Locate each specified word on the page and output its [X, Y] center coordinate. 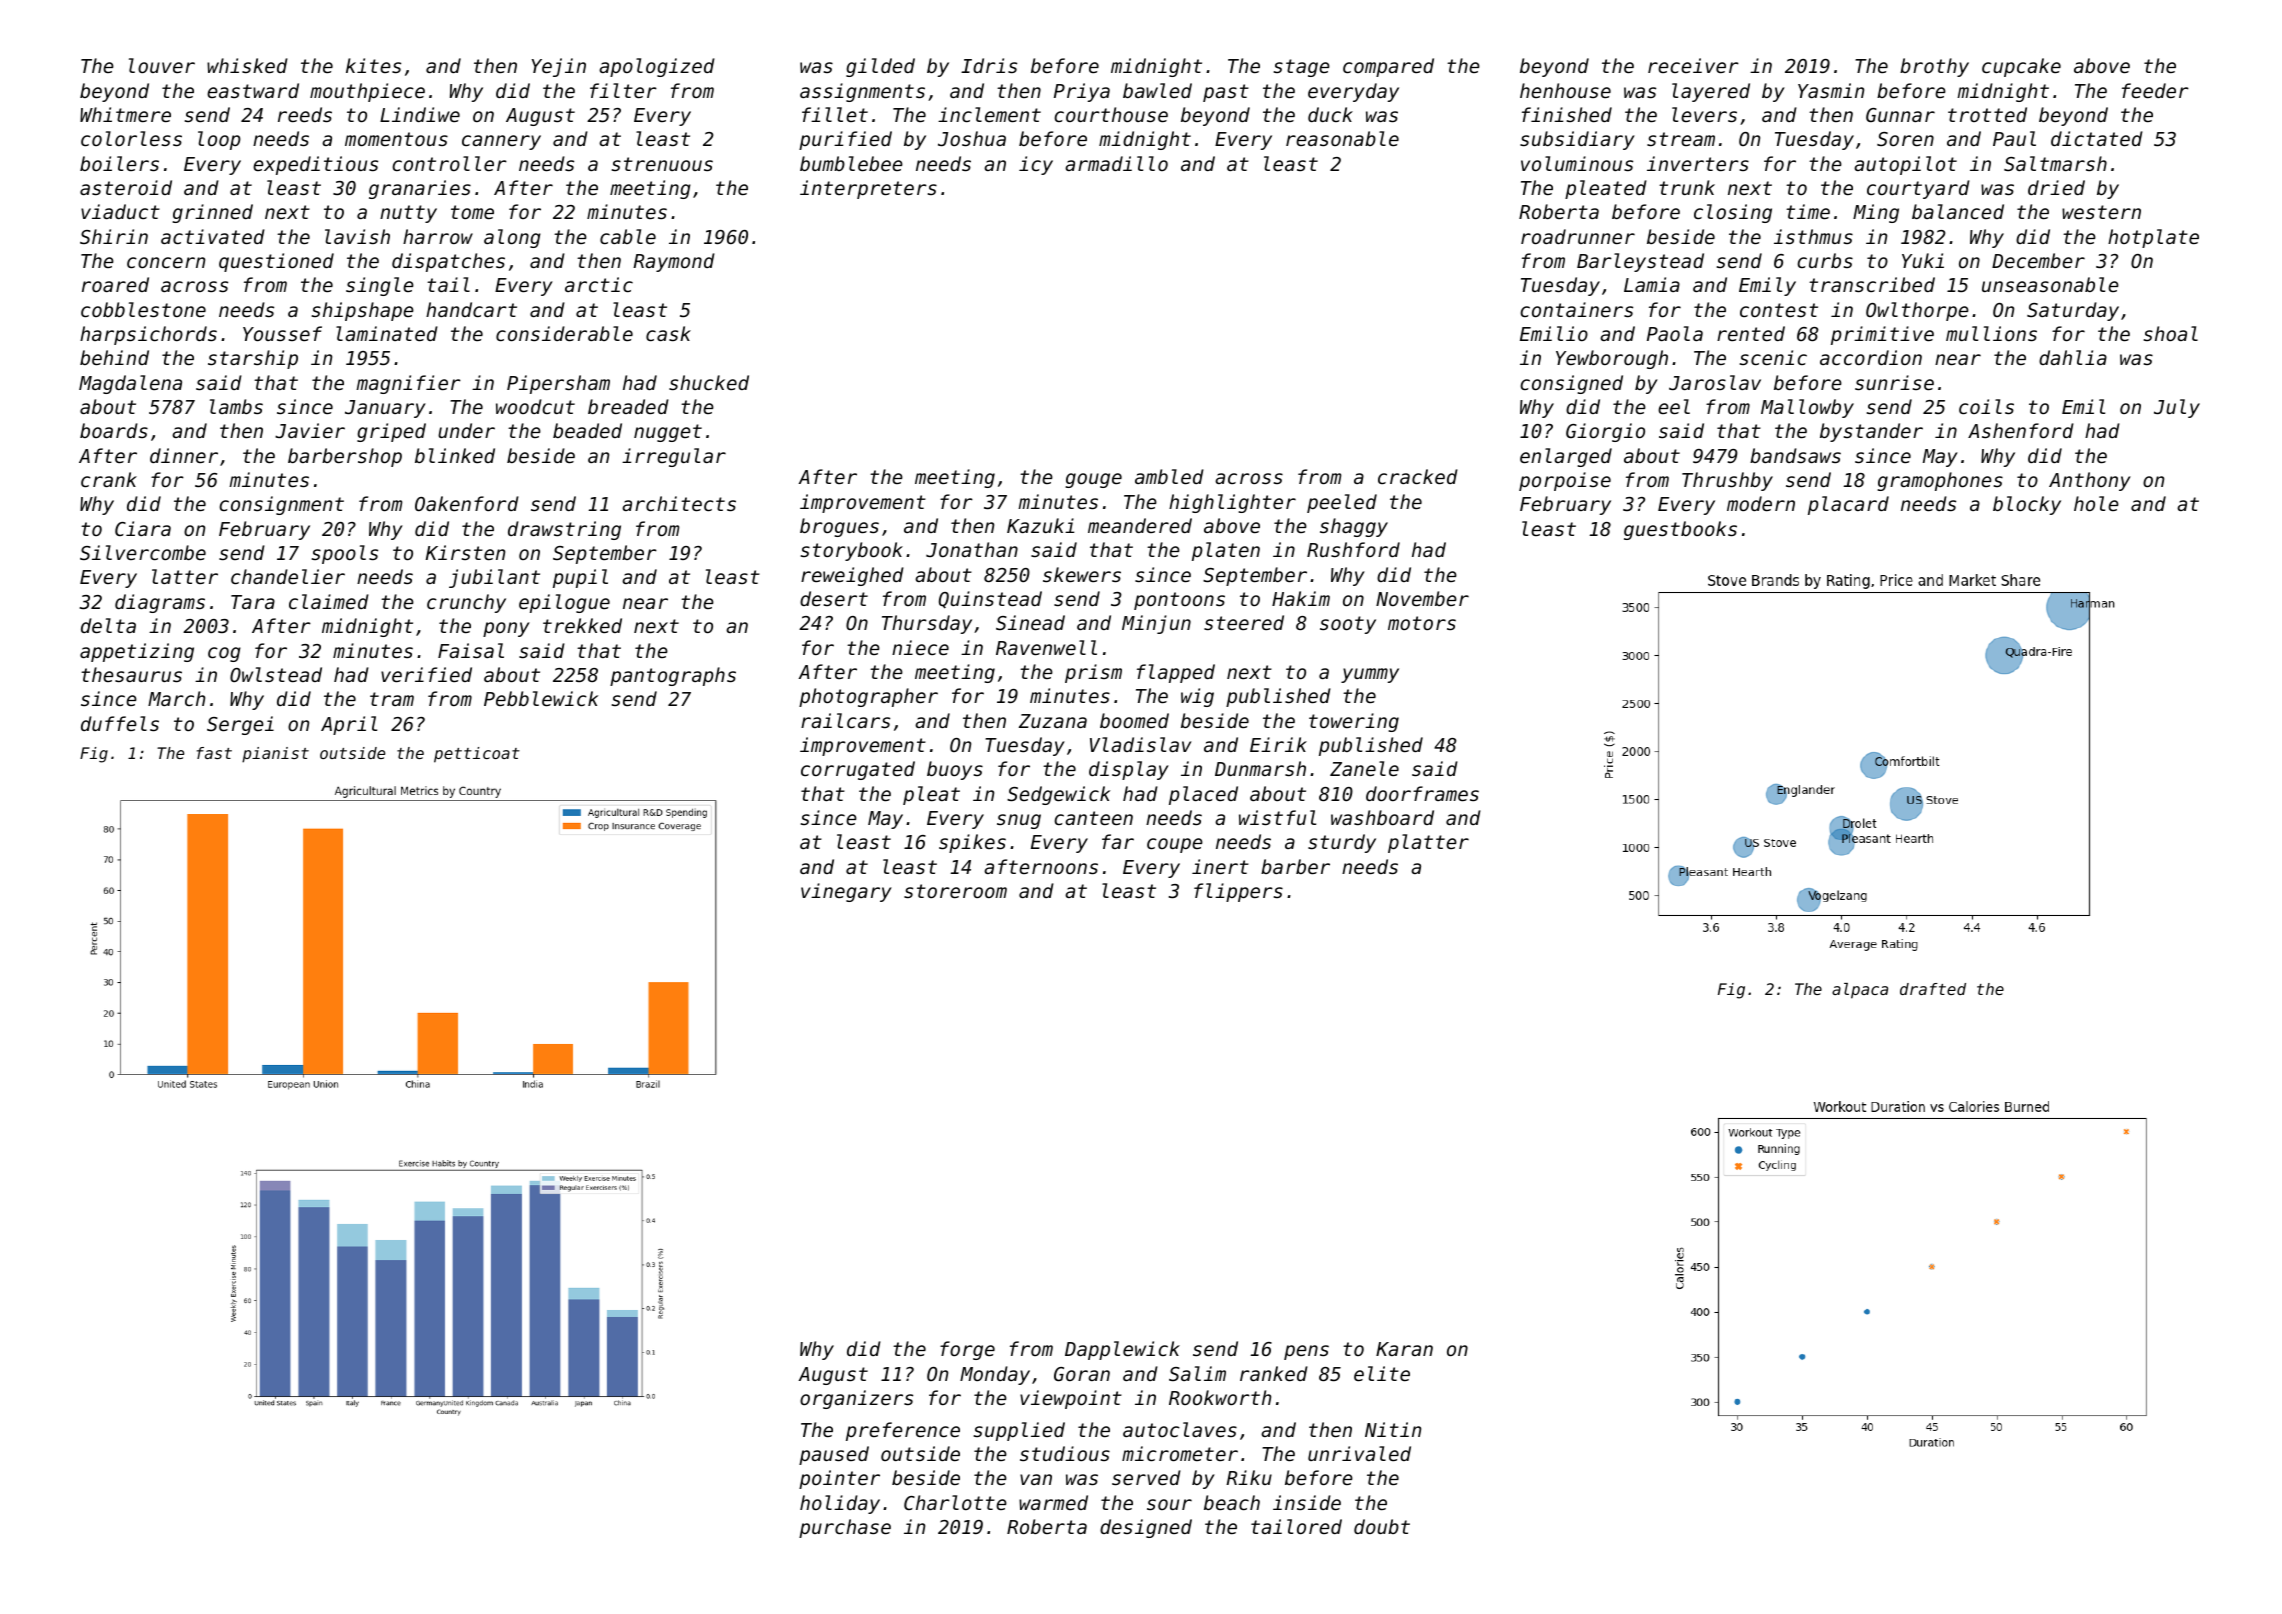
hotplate [2153, 238]
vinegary [846, 892]
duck [1330, 114]
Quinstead [990, 600]
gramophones [1940, 481]
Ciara [143, 528]
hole [2096, 503]
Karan [1404, 1349]
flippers [1238, 892]
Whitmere [125, 114]
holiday [840, 1504]
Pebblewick [541, 698]
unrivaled [1359, 1453]
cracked [1418, 476]
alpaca [1860, 991]
